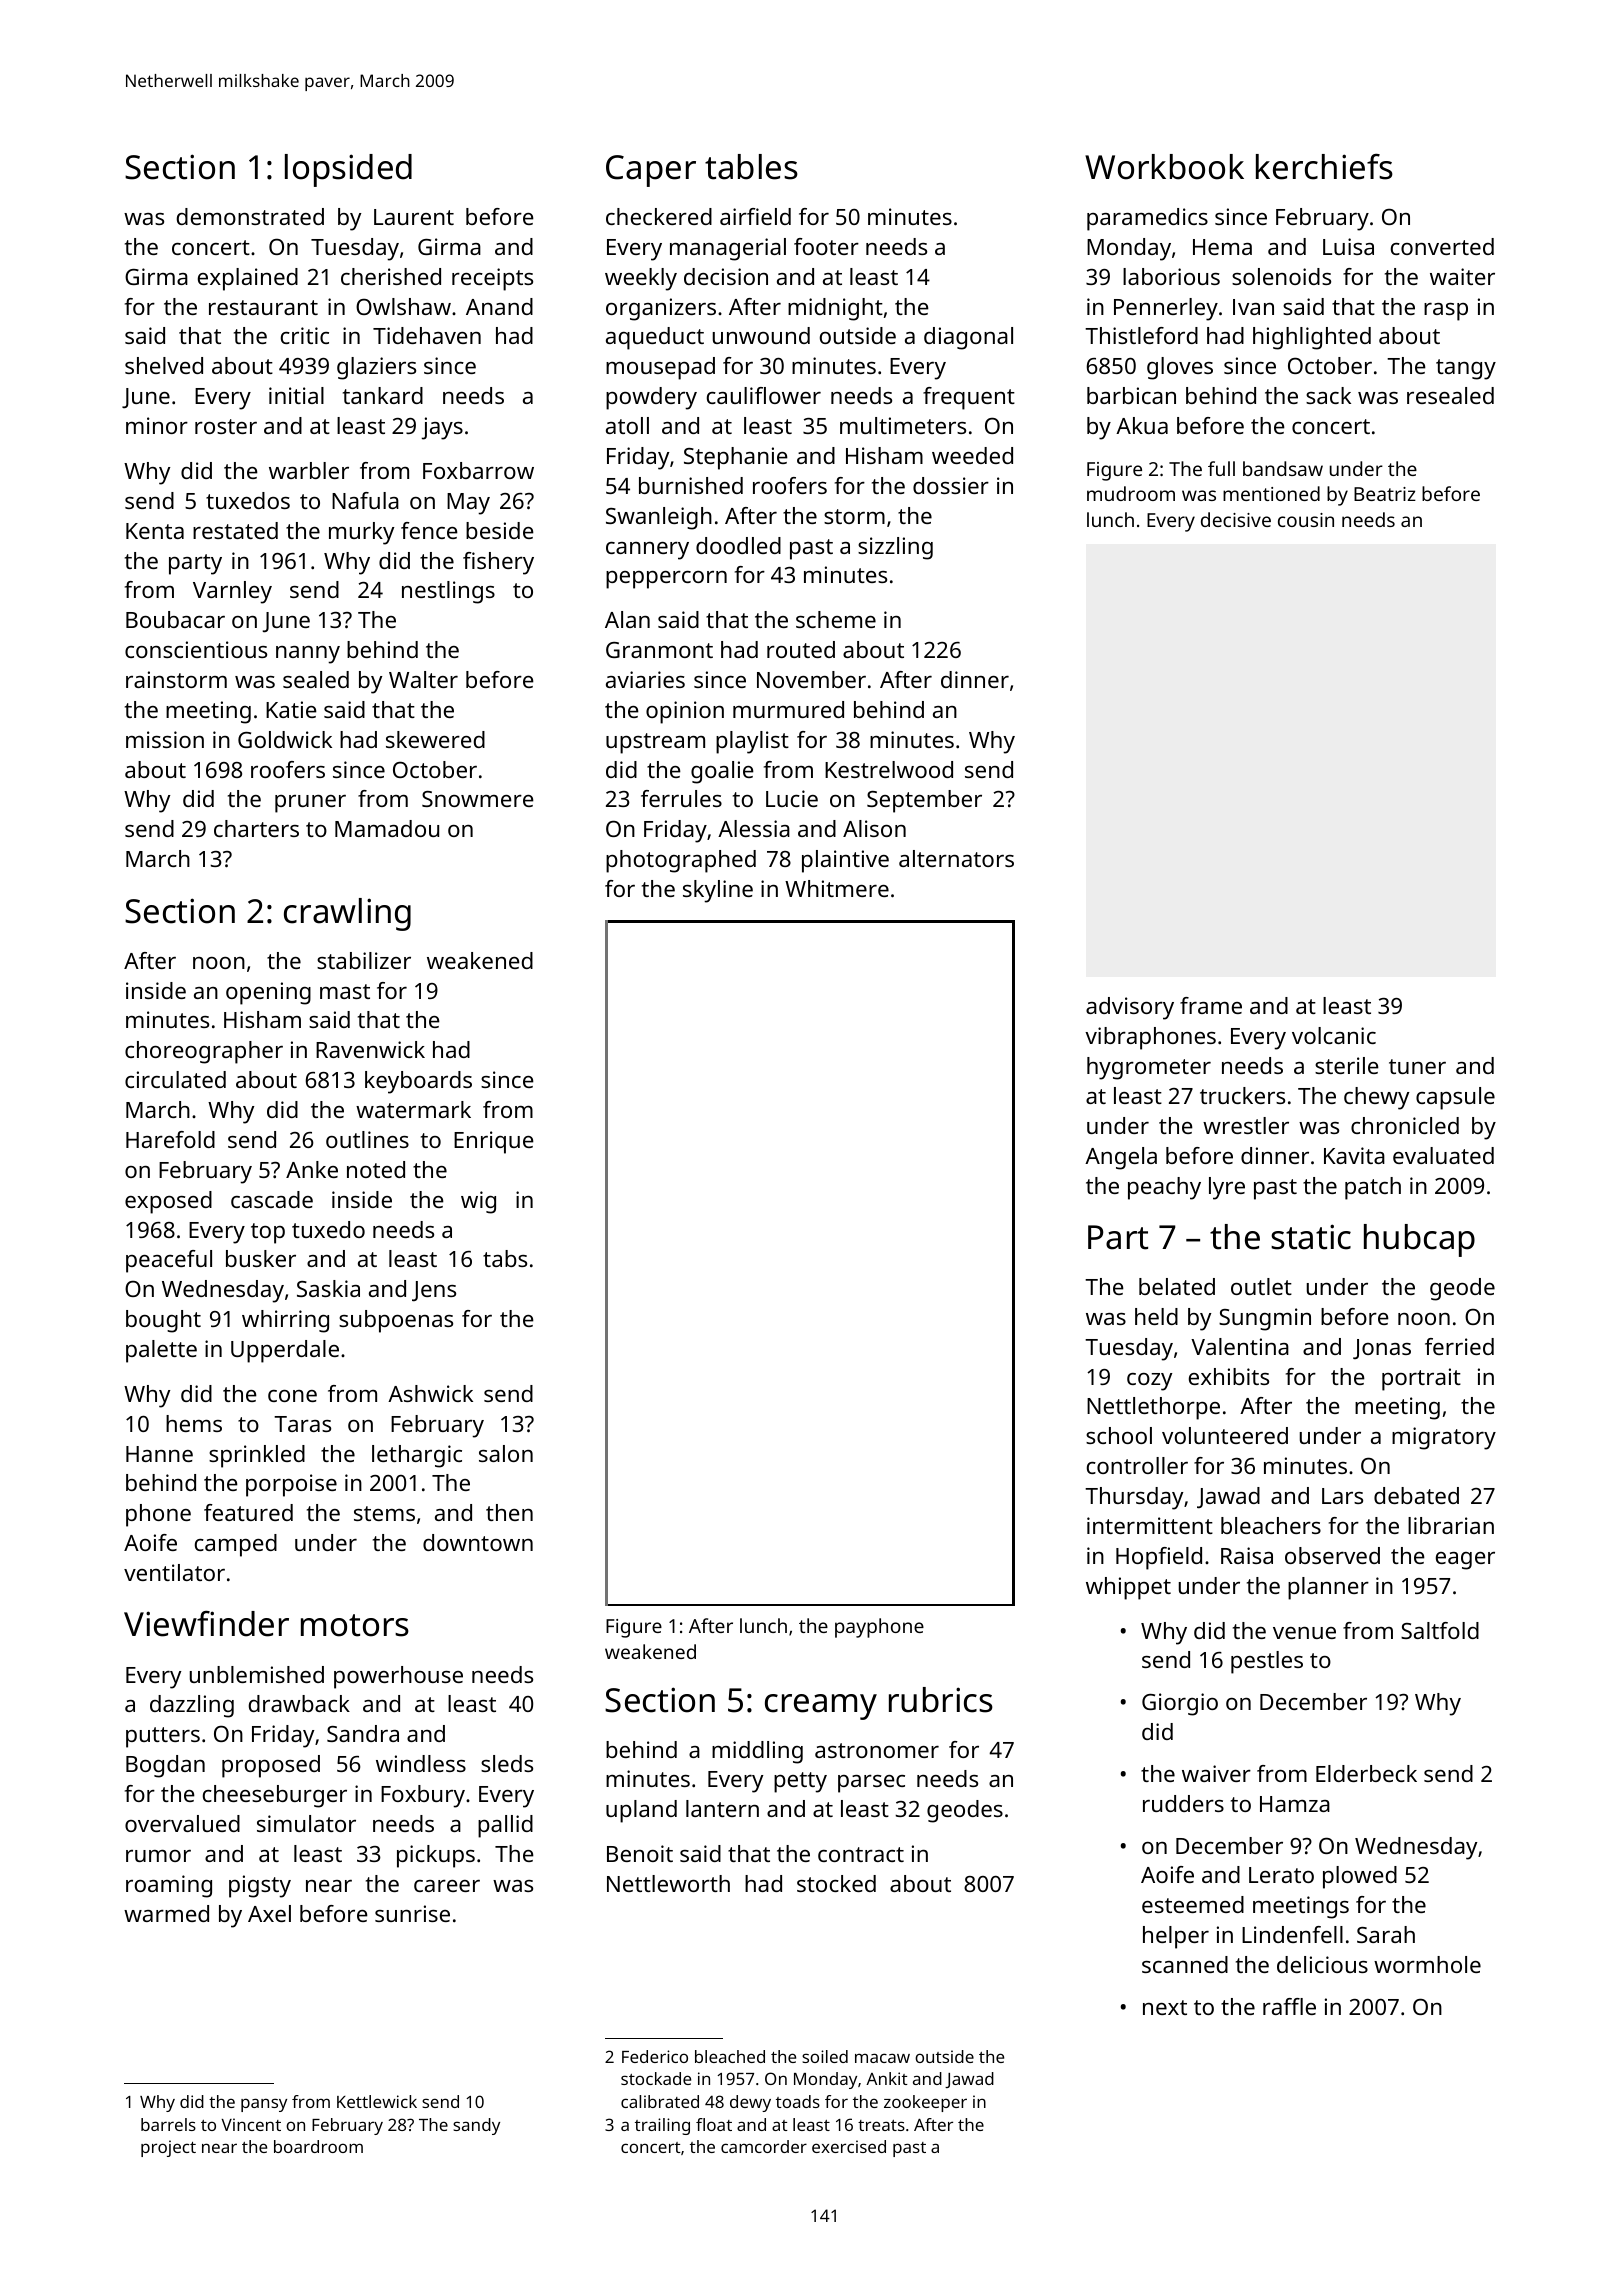 The height and width of the image is (2292, 1620). What do you see at coordinates (849, 2146) in the image?
I see `exercised` at bounding box center [849, 2146].
